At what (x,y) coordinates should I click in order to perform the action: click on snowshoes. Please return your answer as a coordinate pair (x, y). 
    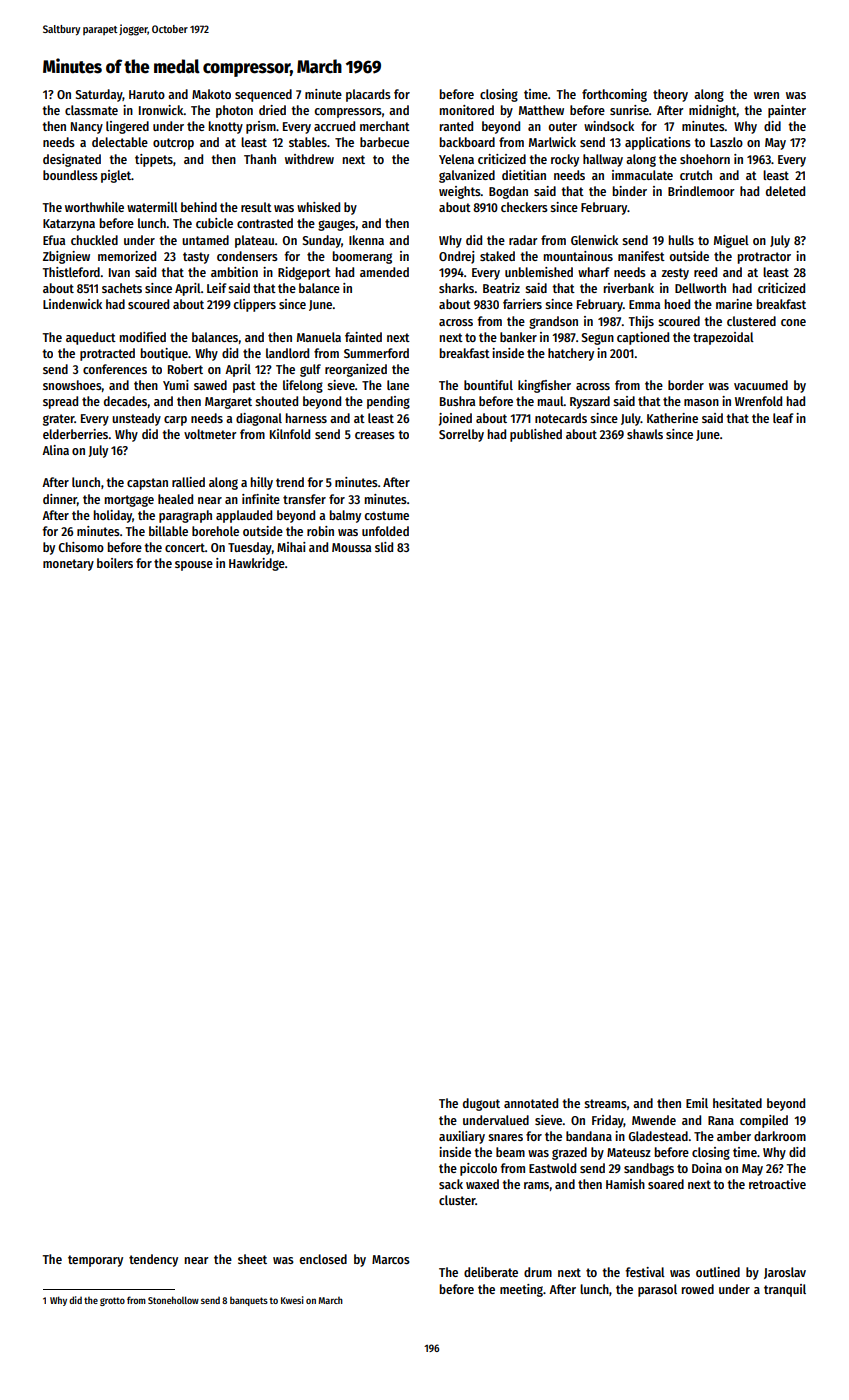
    Looking at the image, I should click on (72, 385).
